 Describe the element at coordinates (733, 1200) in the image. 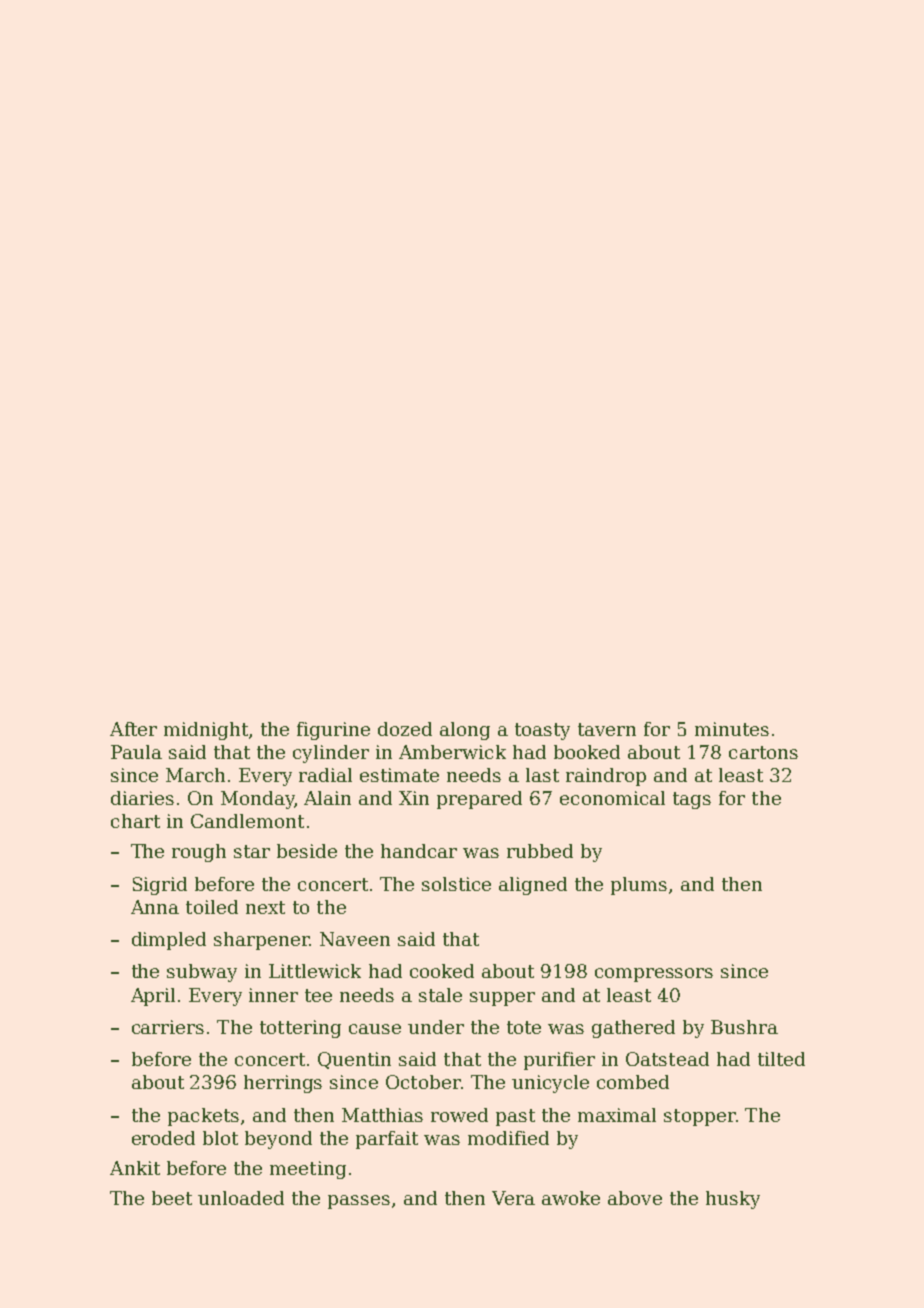

I see `husky` at that location.
